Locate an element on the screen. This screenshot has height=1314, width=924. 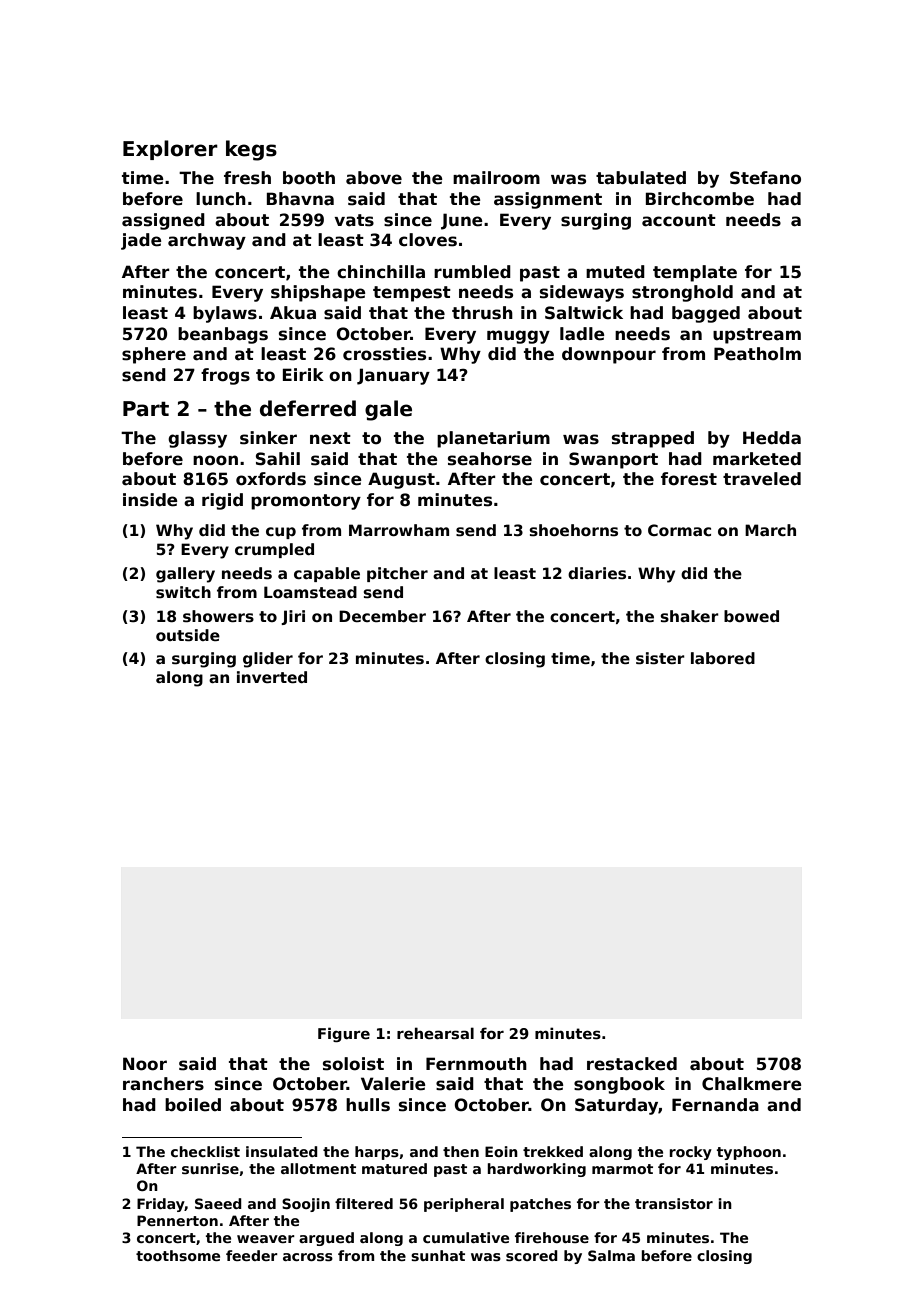
rehearsal is located at coordinates (435, 1033).
